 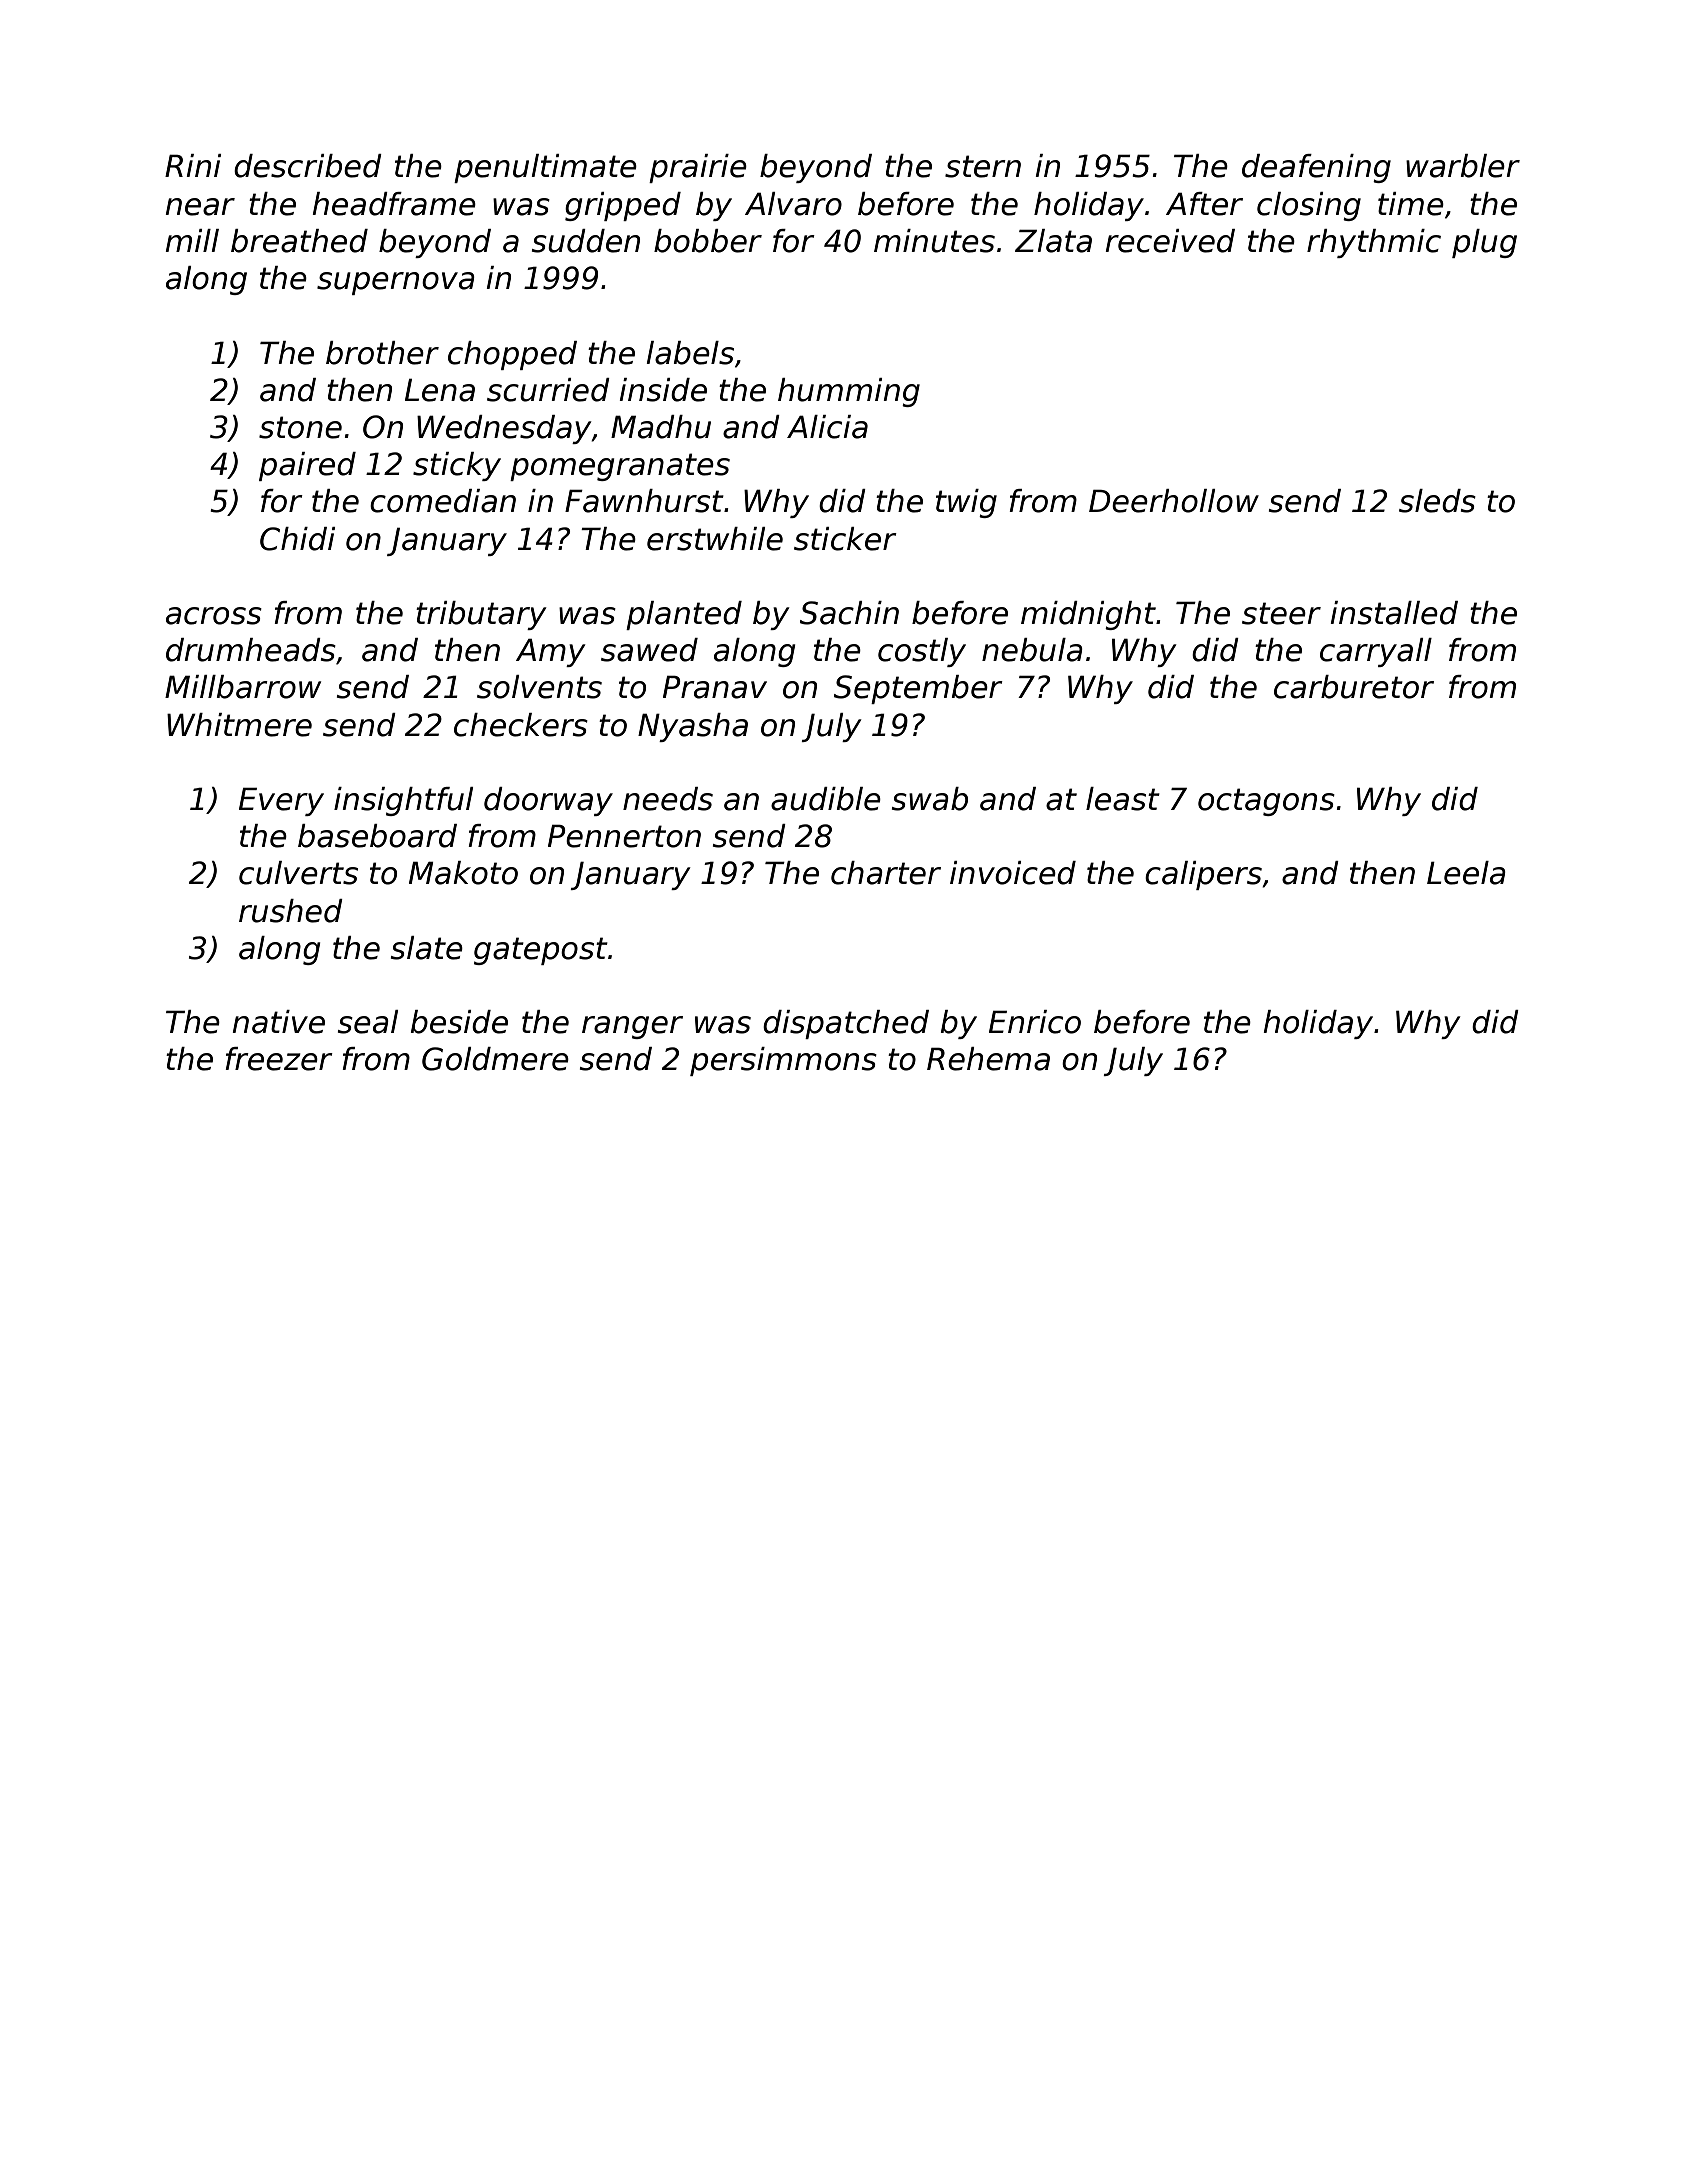 I want to click on After, so click(x=1204, y=204).
